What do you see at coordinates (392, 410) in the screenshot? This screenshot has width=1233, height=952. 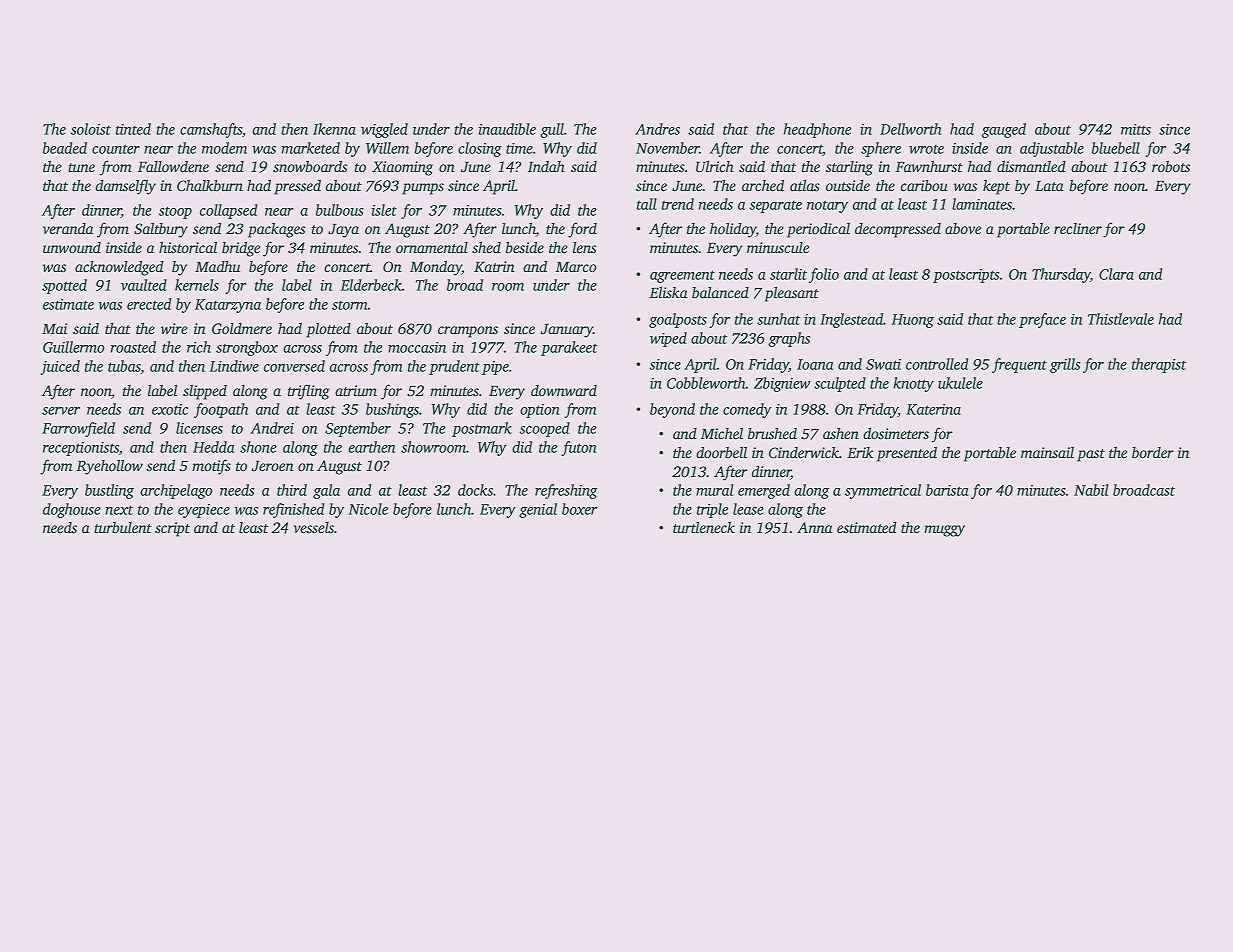 I see `bushings` at bounding box center [392, 410].
